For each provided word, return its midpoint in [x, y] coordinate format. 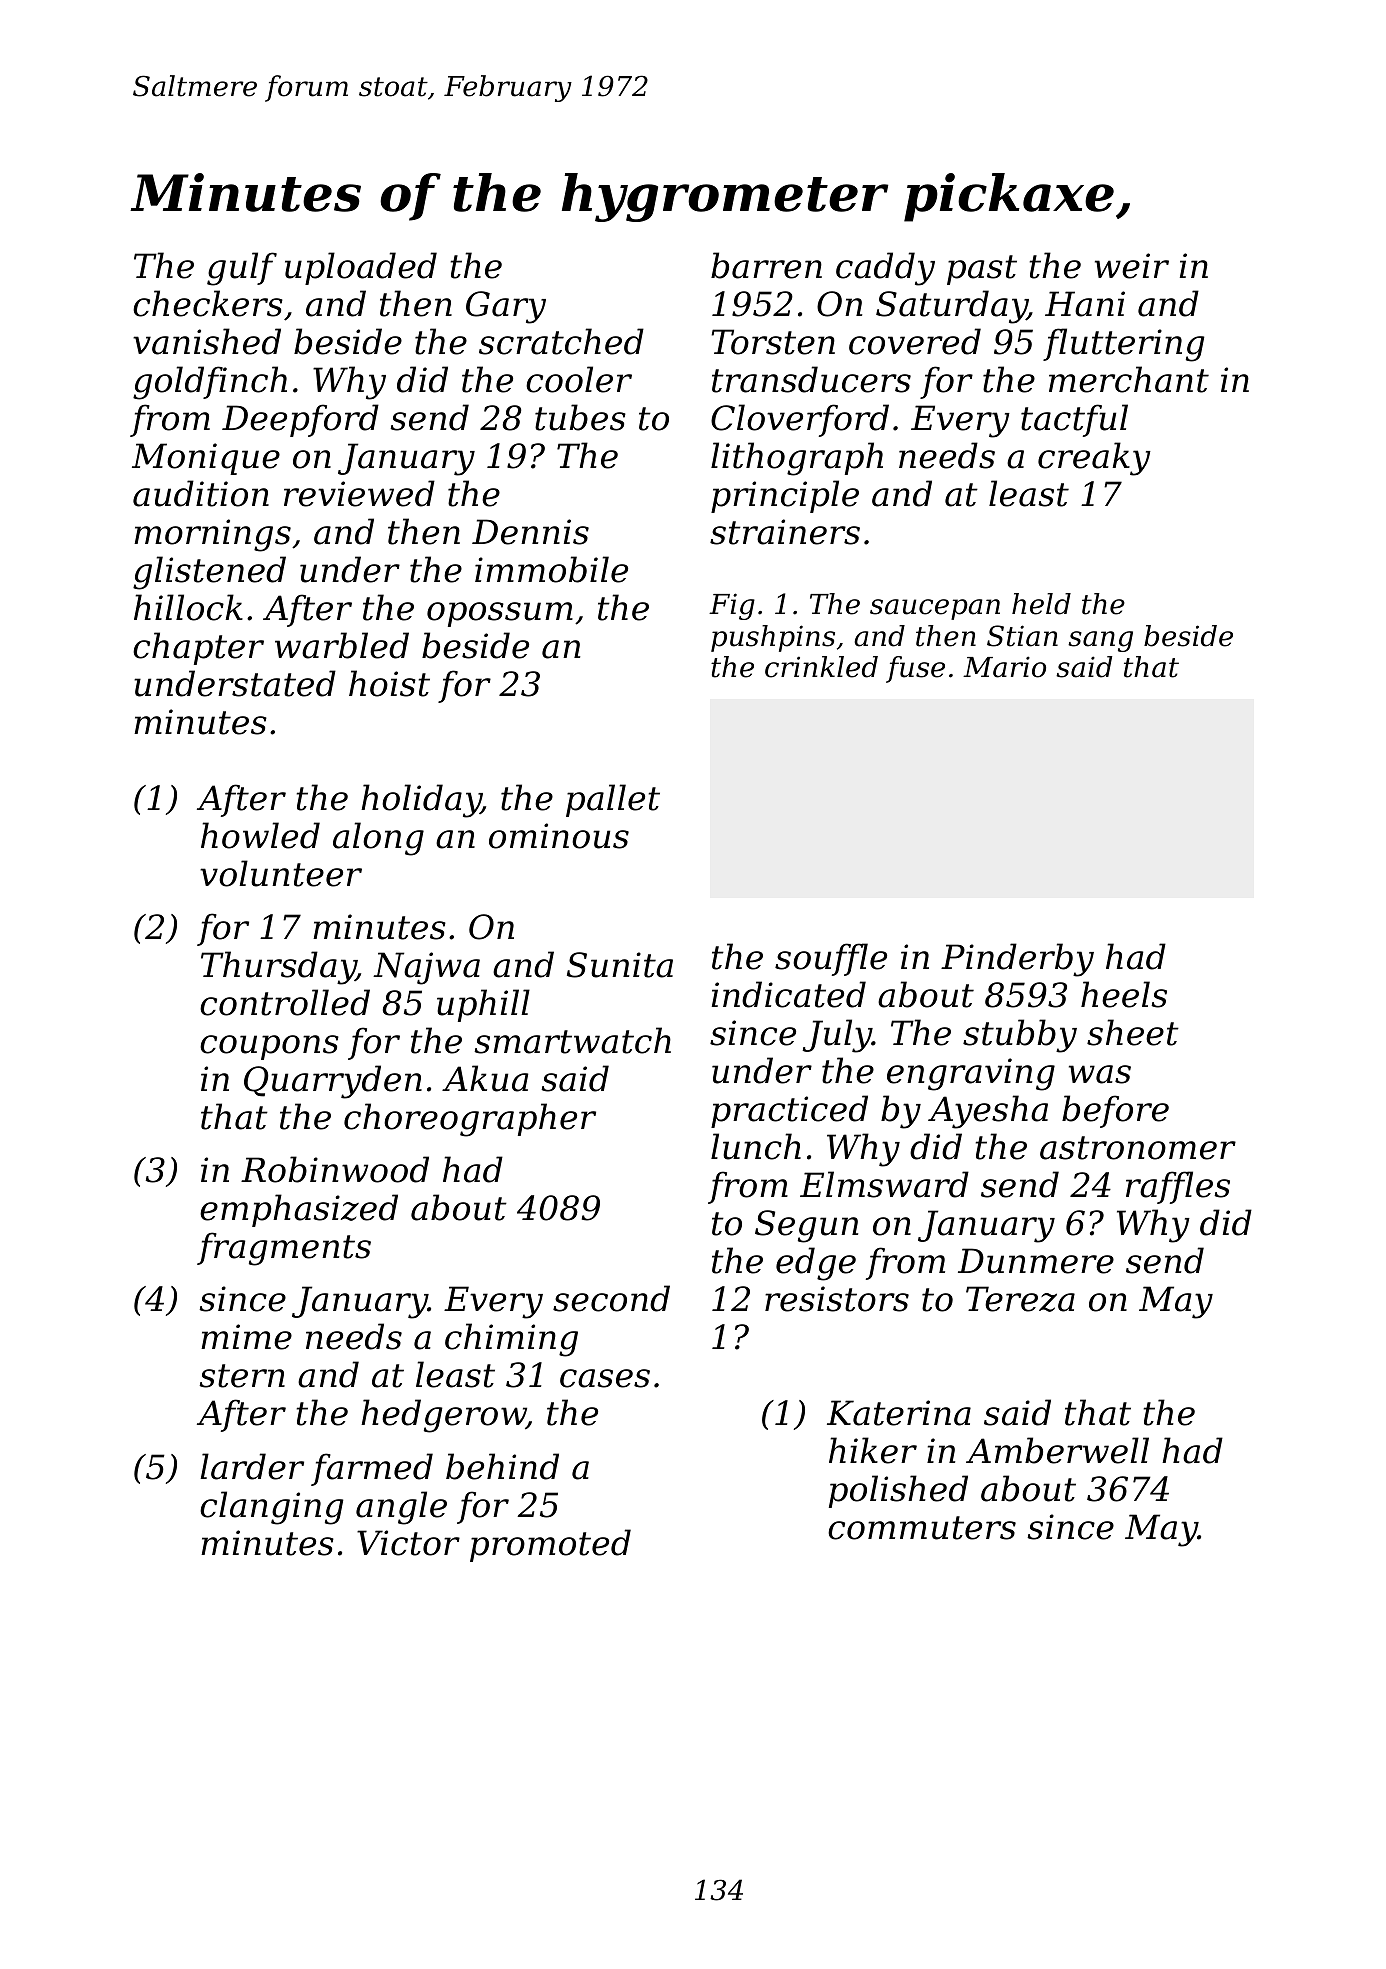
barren [766, 265]
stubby [1020, 1036]
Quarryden [333, 1082]
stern [242, 1376]
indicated [789, 994]
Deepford [300, 420]
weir [1132, 266]
